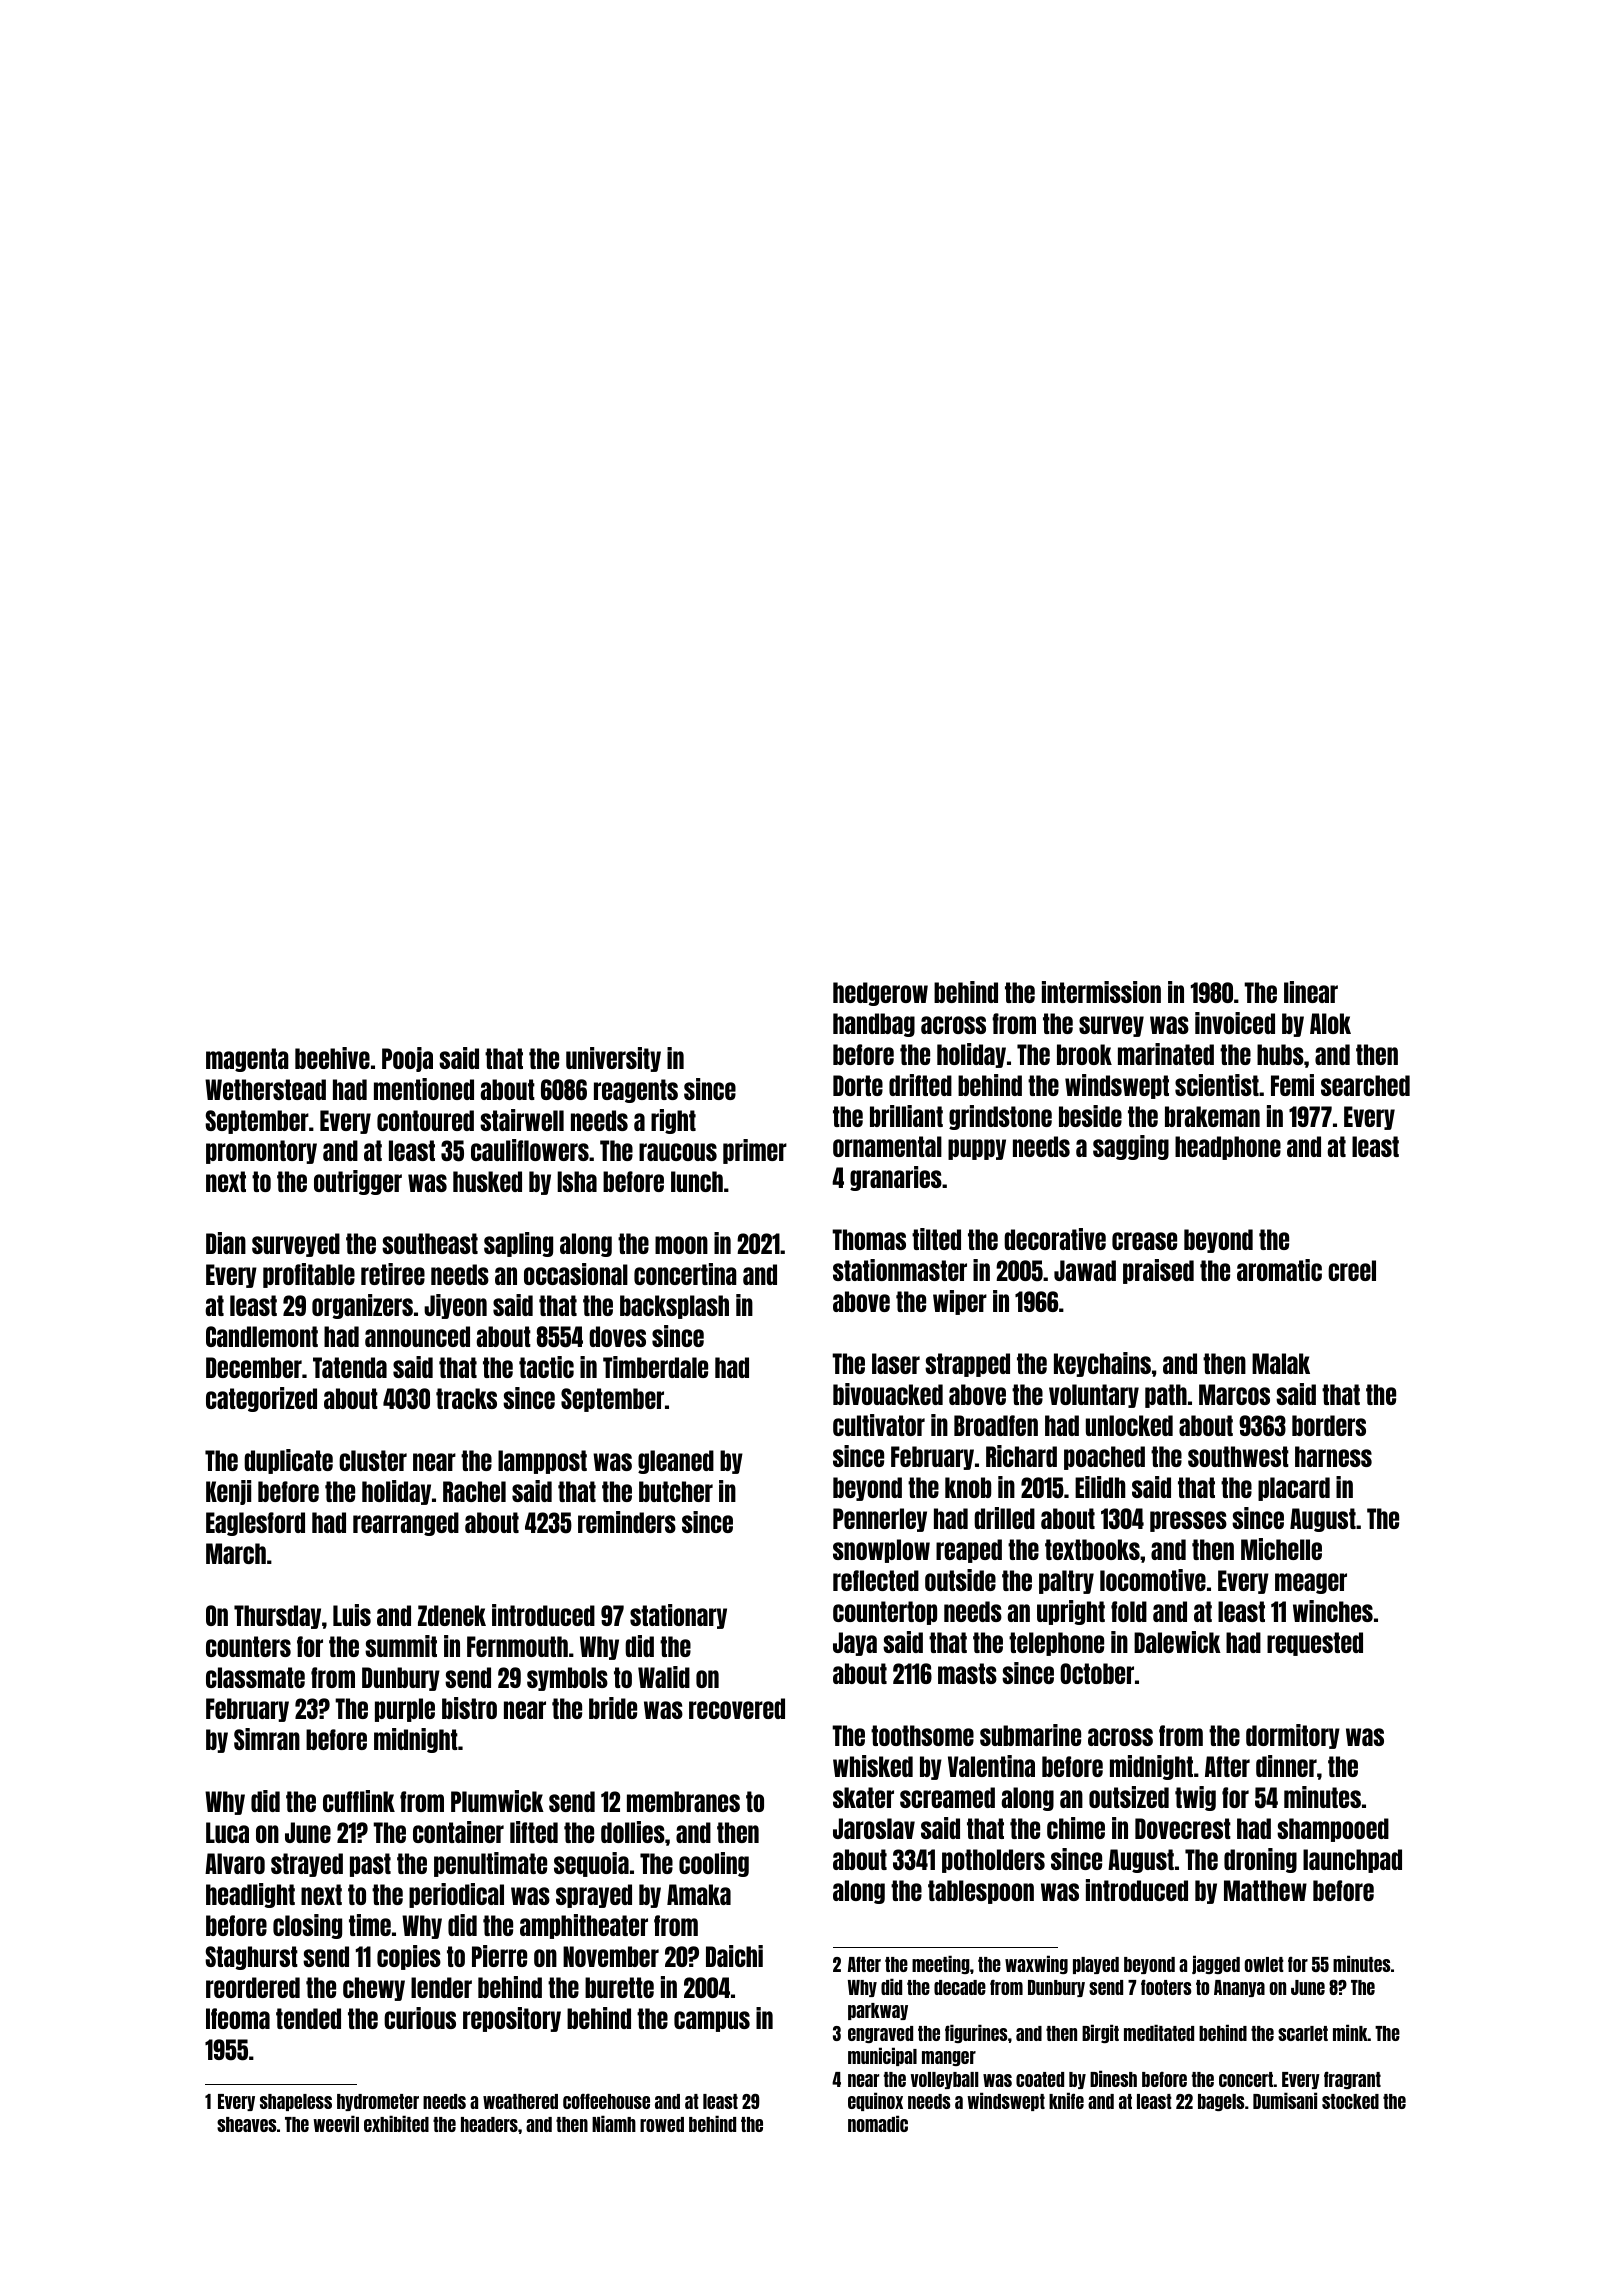  What do you see at coordinates (996, 1425) in the document?
I see `Broadfen` at bounding box center [996, 1425].
